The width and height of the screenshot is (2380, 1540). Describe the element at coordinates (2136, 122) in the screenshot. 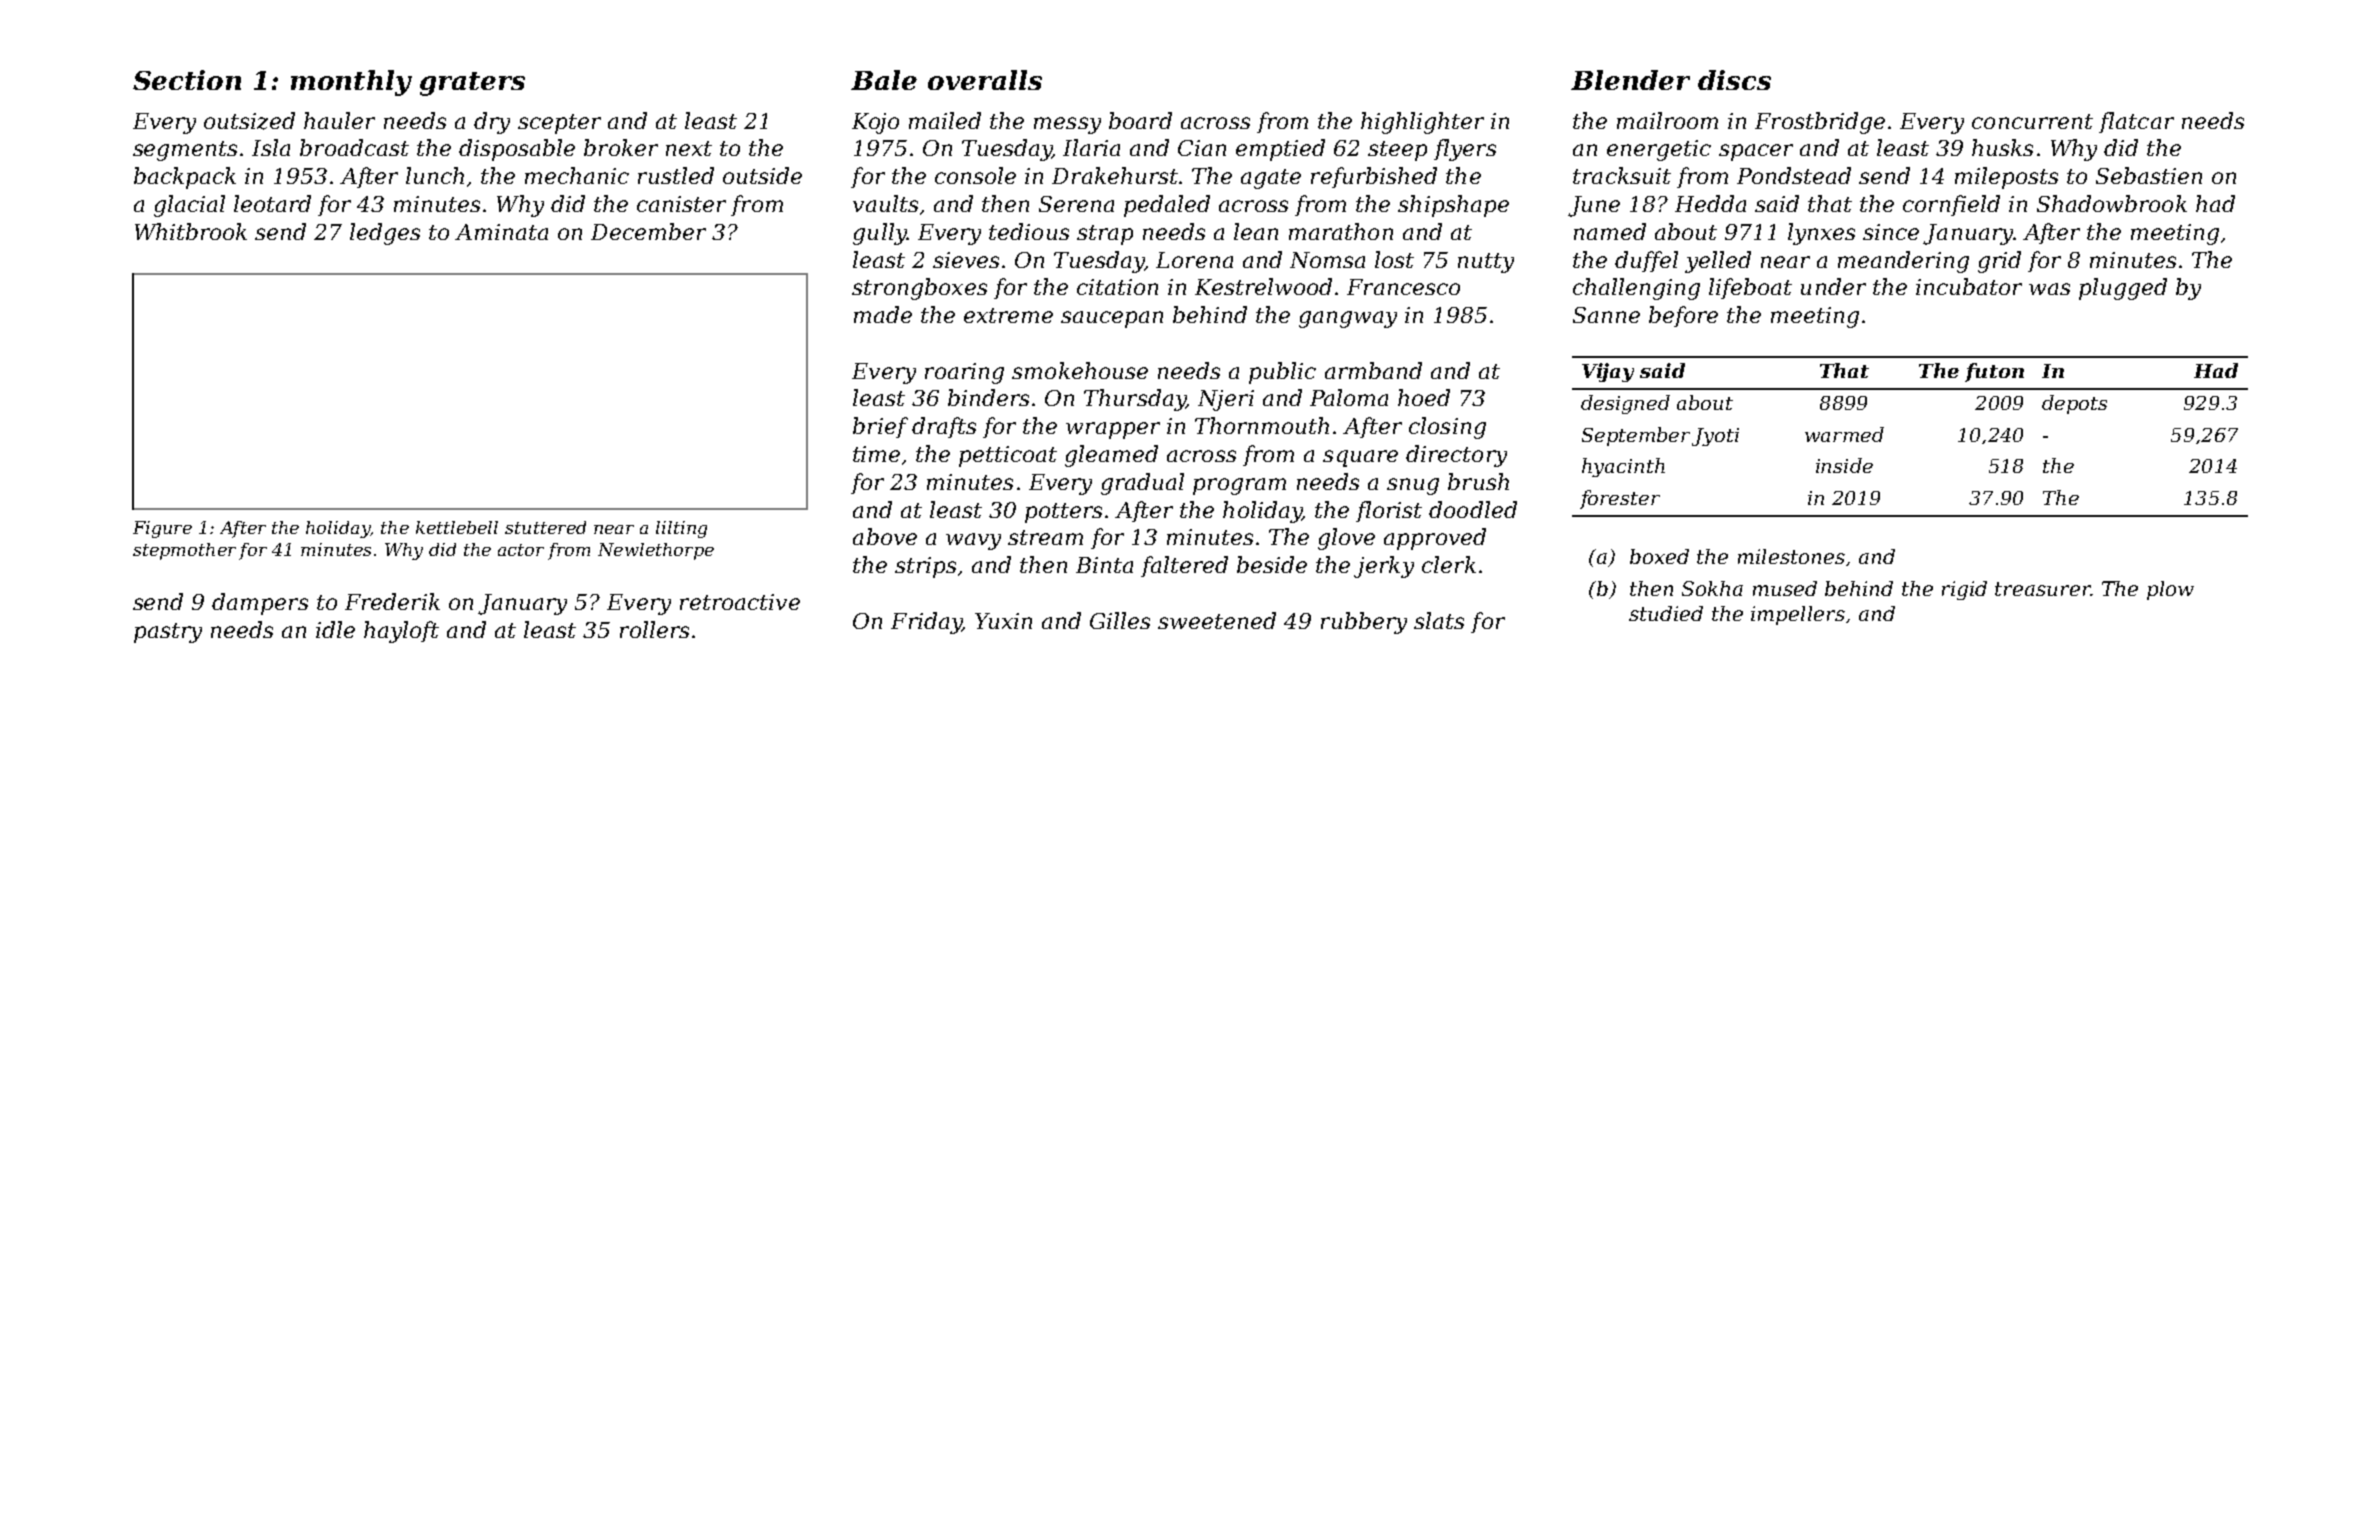

I see `flatcar` at that location.
